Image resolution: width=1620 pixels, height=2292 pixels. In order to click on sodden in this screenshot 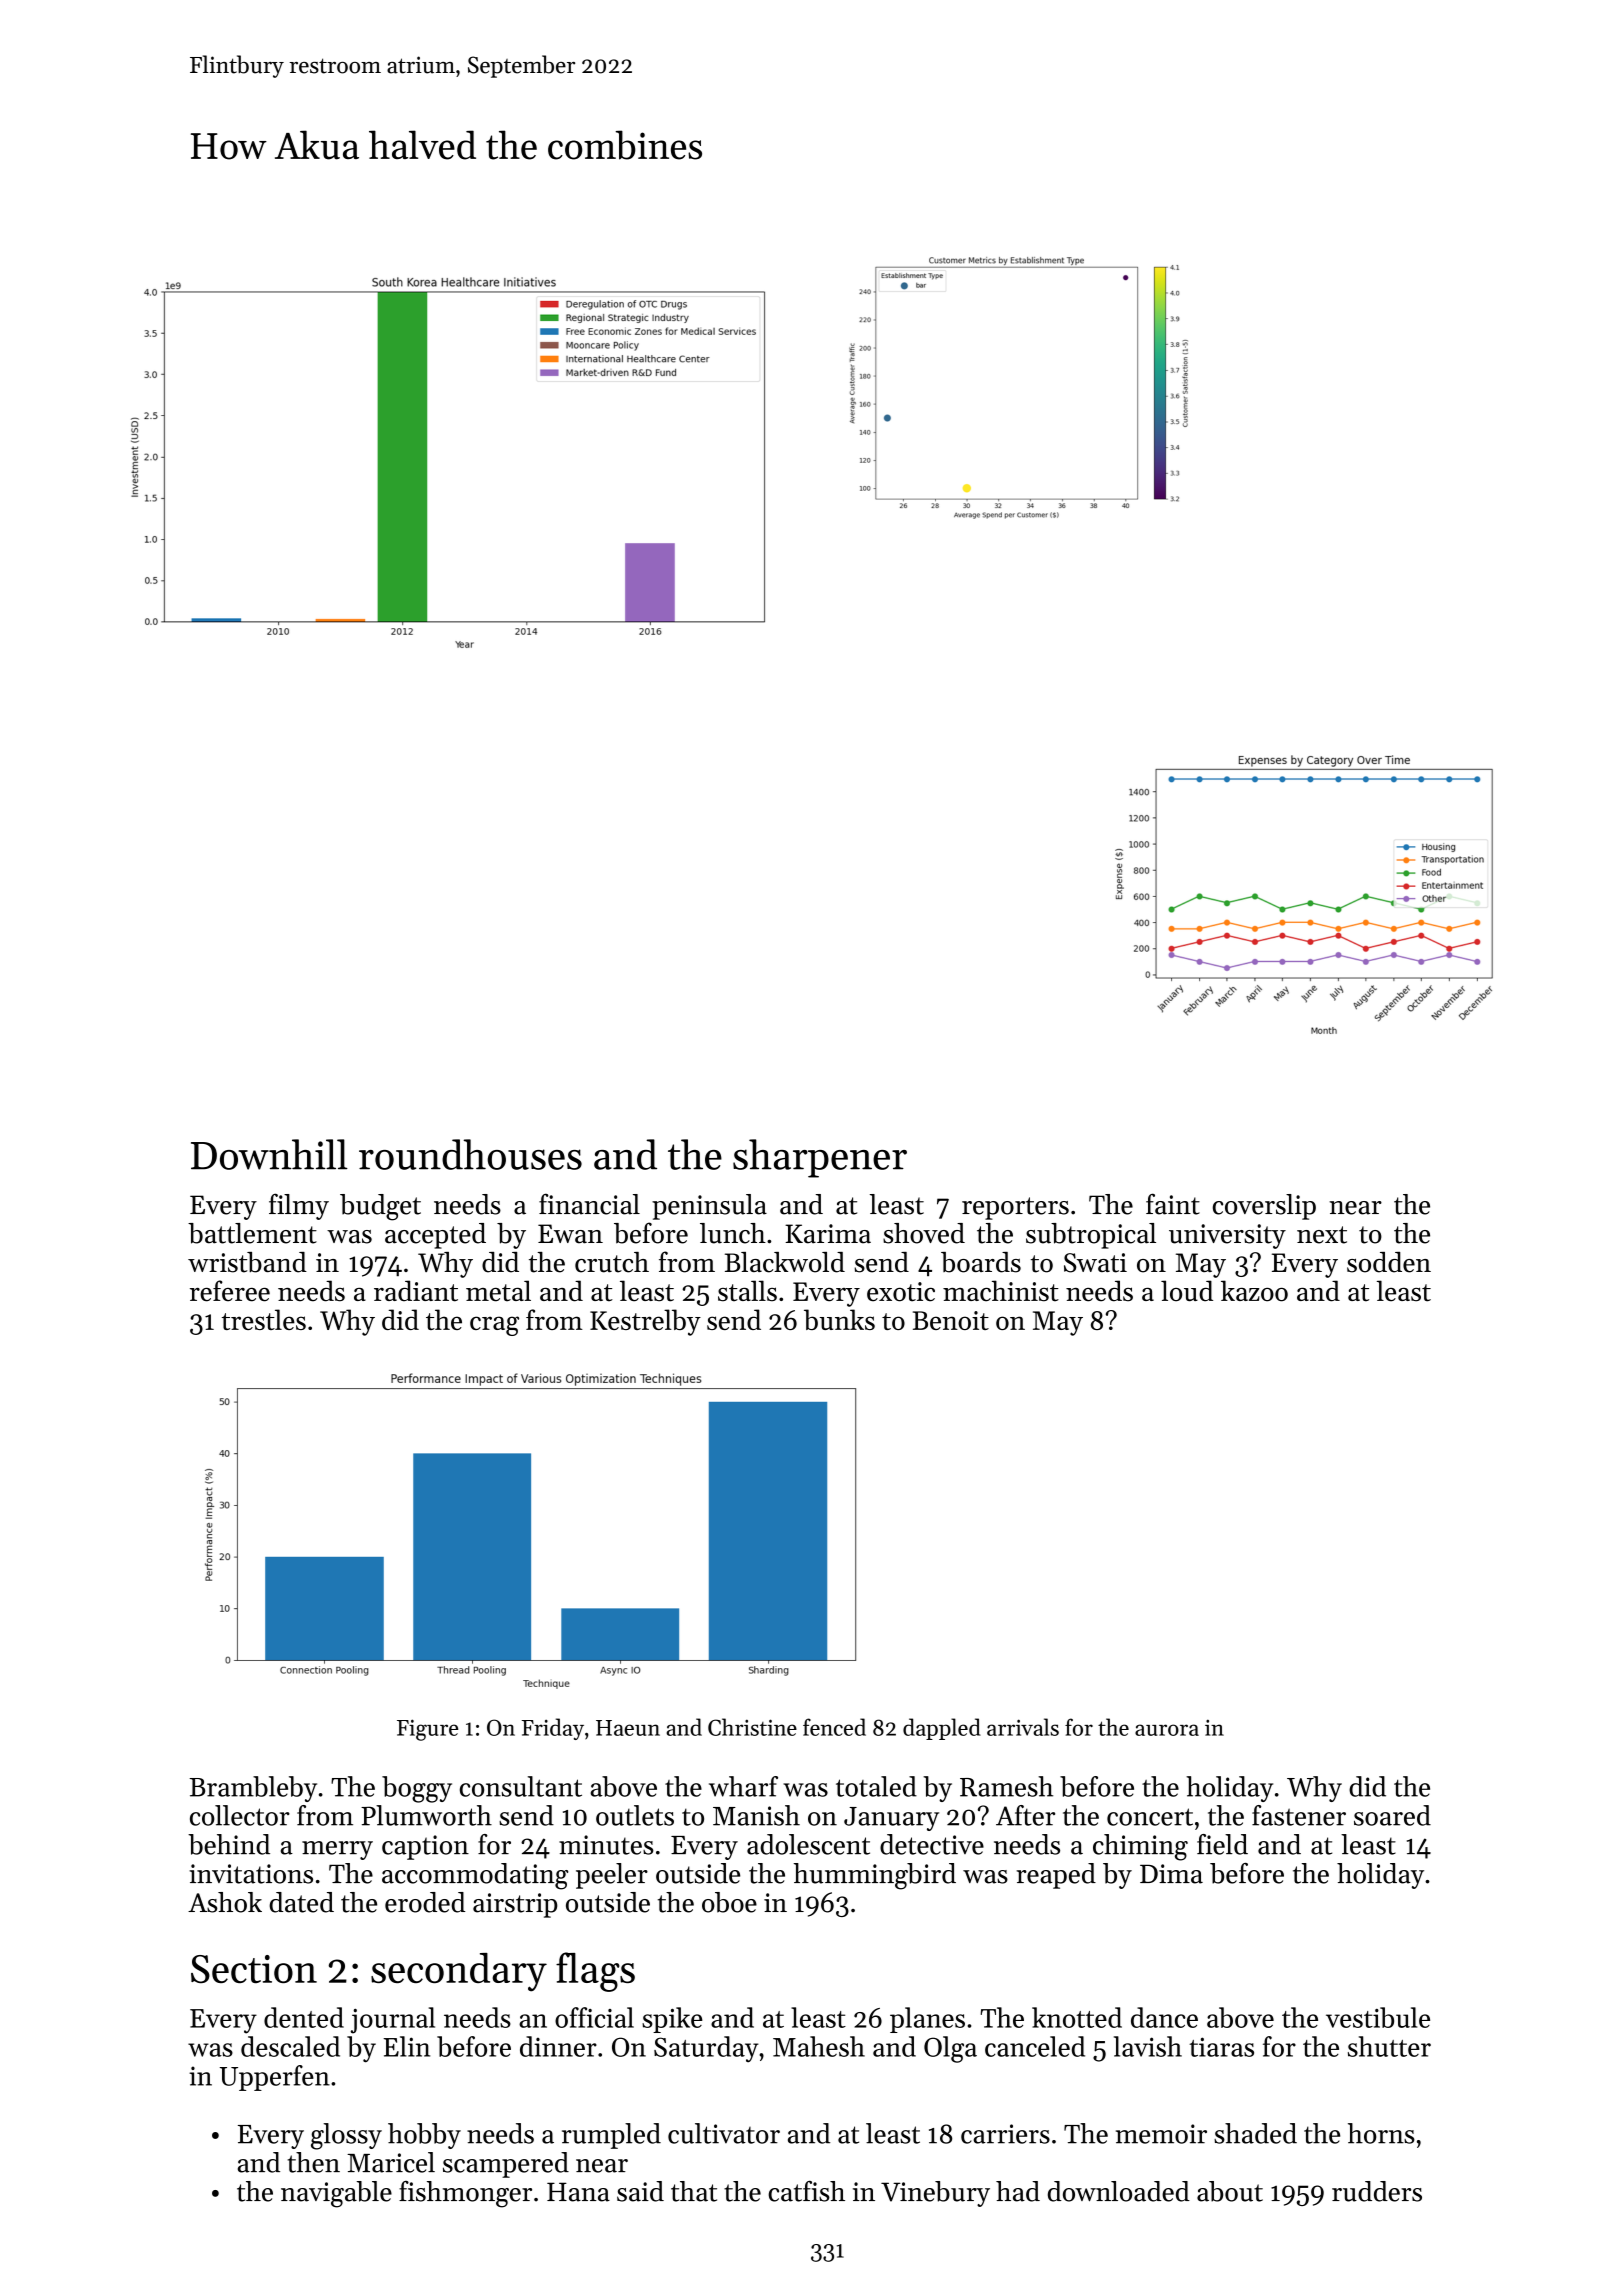, I will do `click(1389, 1262)`.
